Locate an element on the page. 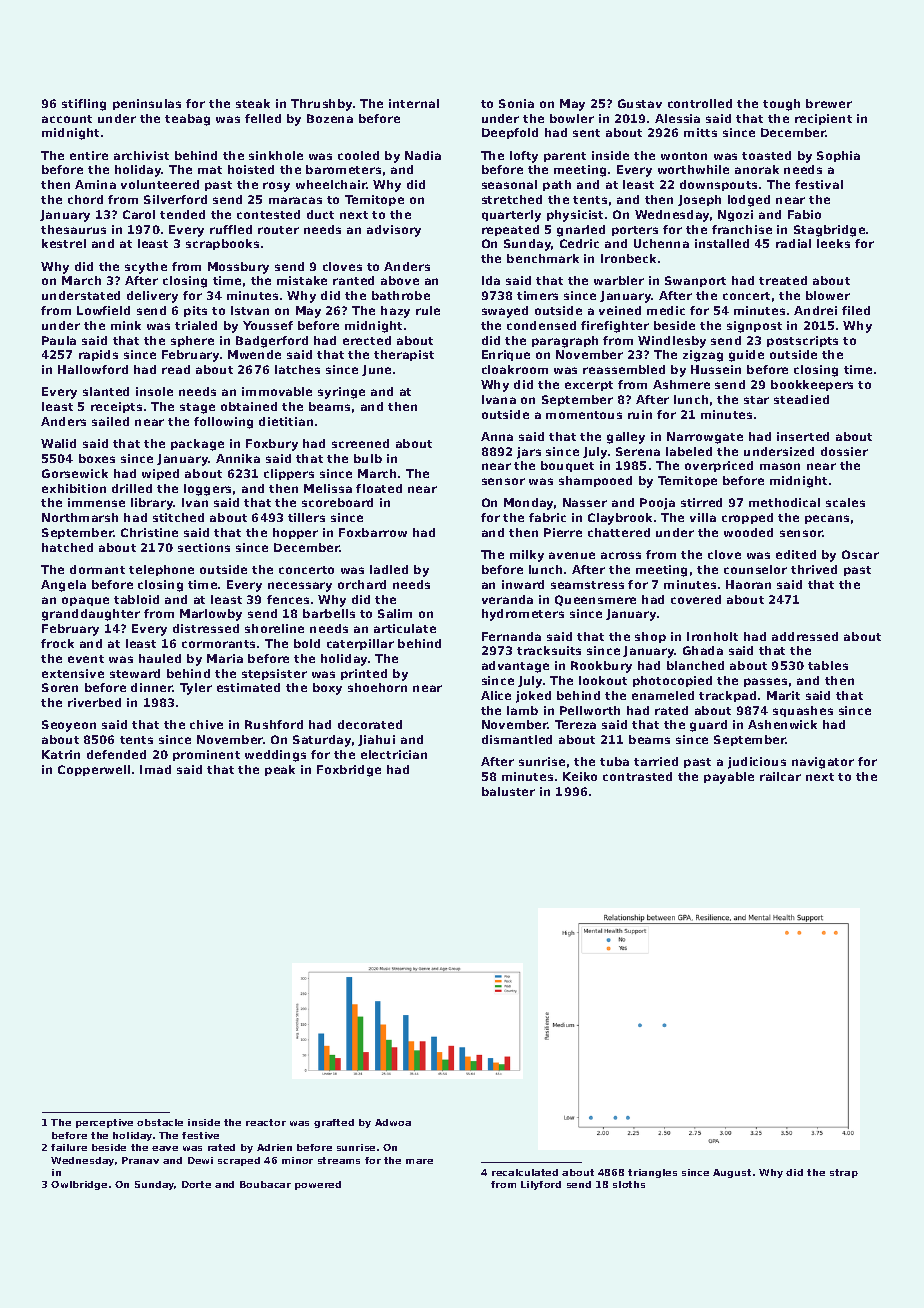 This page has height=1308, width=924. advantage is located at coordinates (515, 667).
